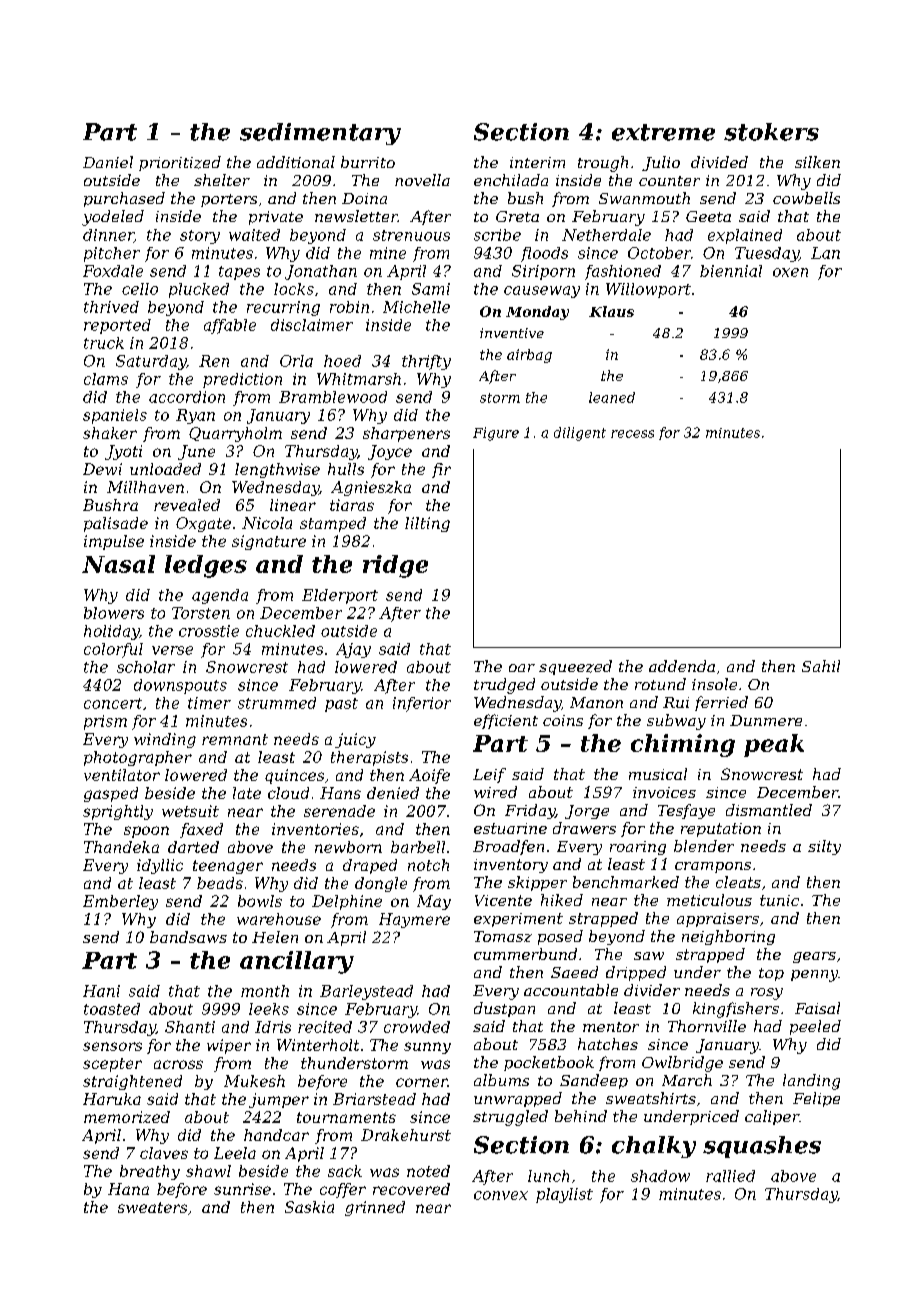  I want to click on wetsuit, so click(190, 811).
